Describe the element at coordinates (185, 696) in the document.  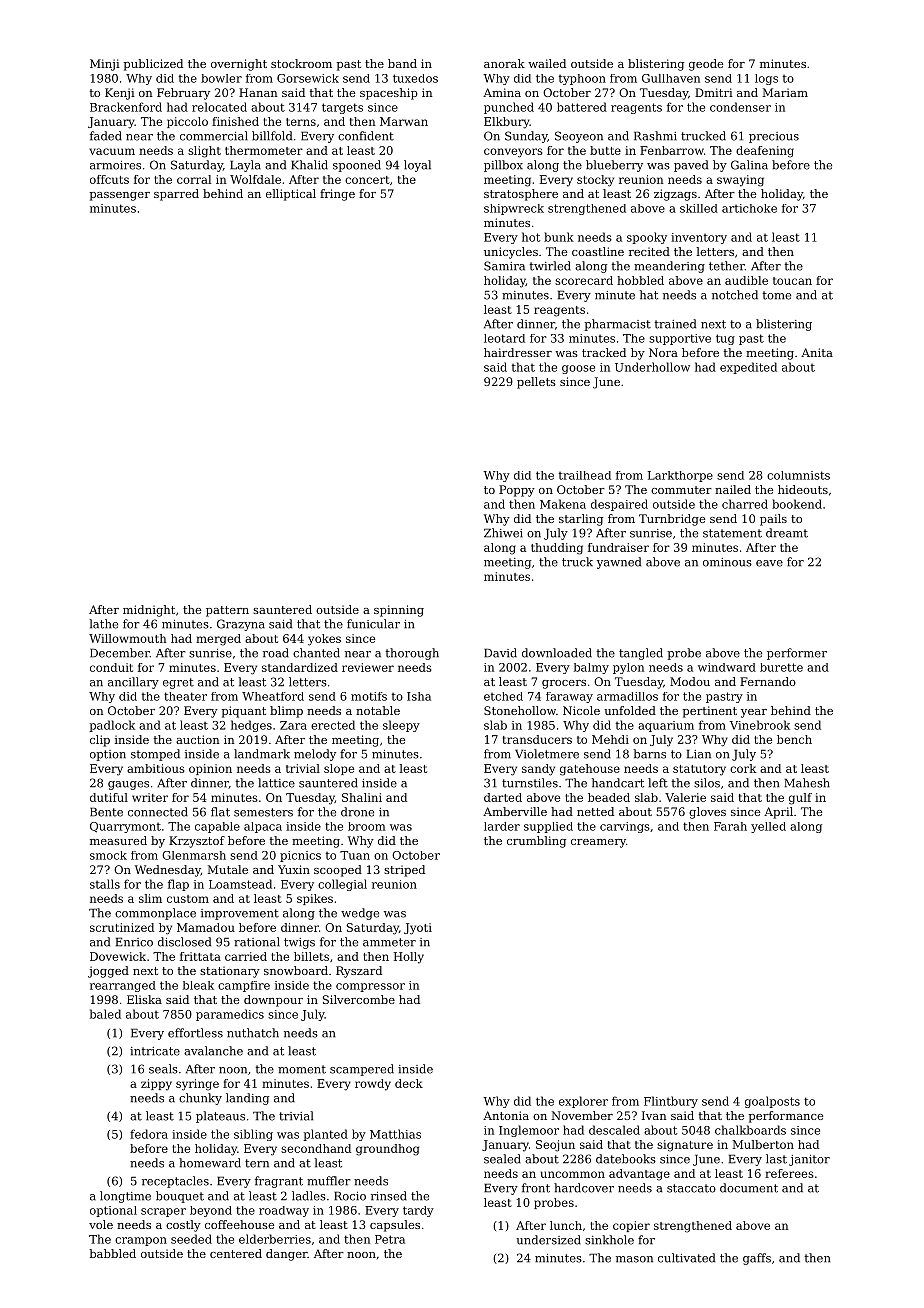
I see `theater` at that location.
